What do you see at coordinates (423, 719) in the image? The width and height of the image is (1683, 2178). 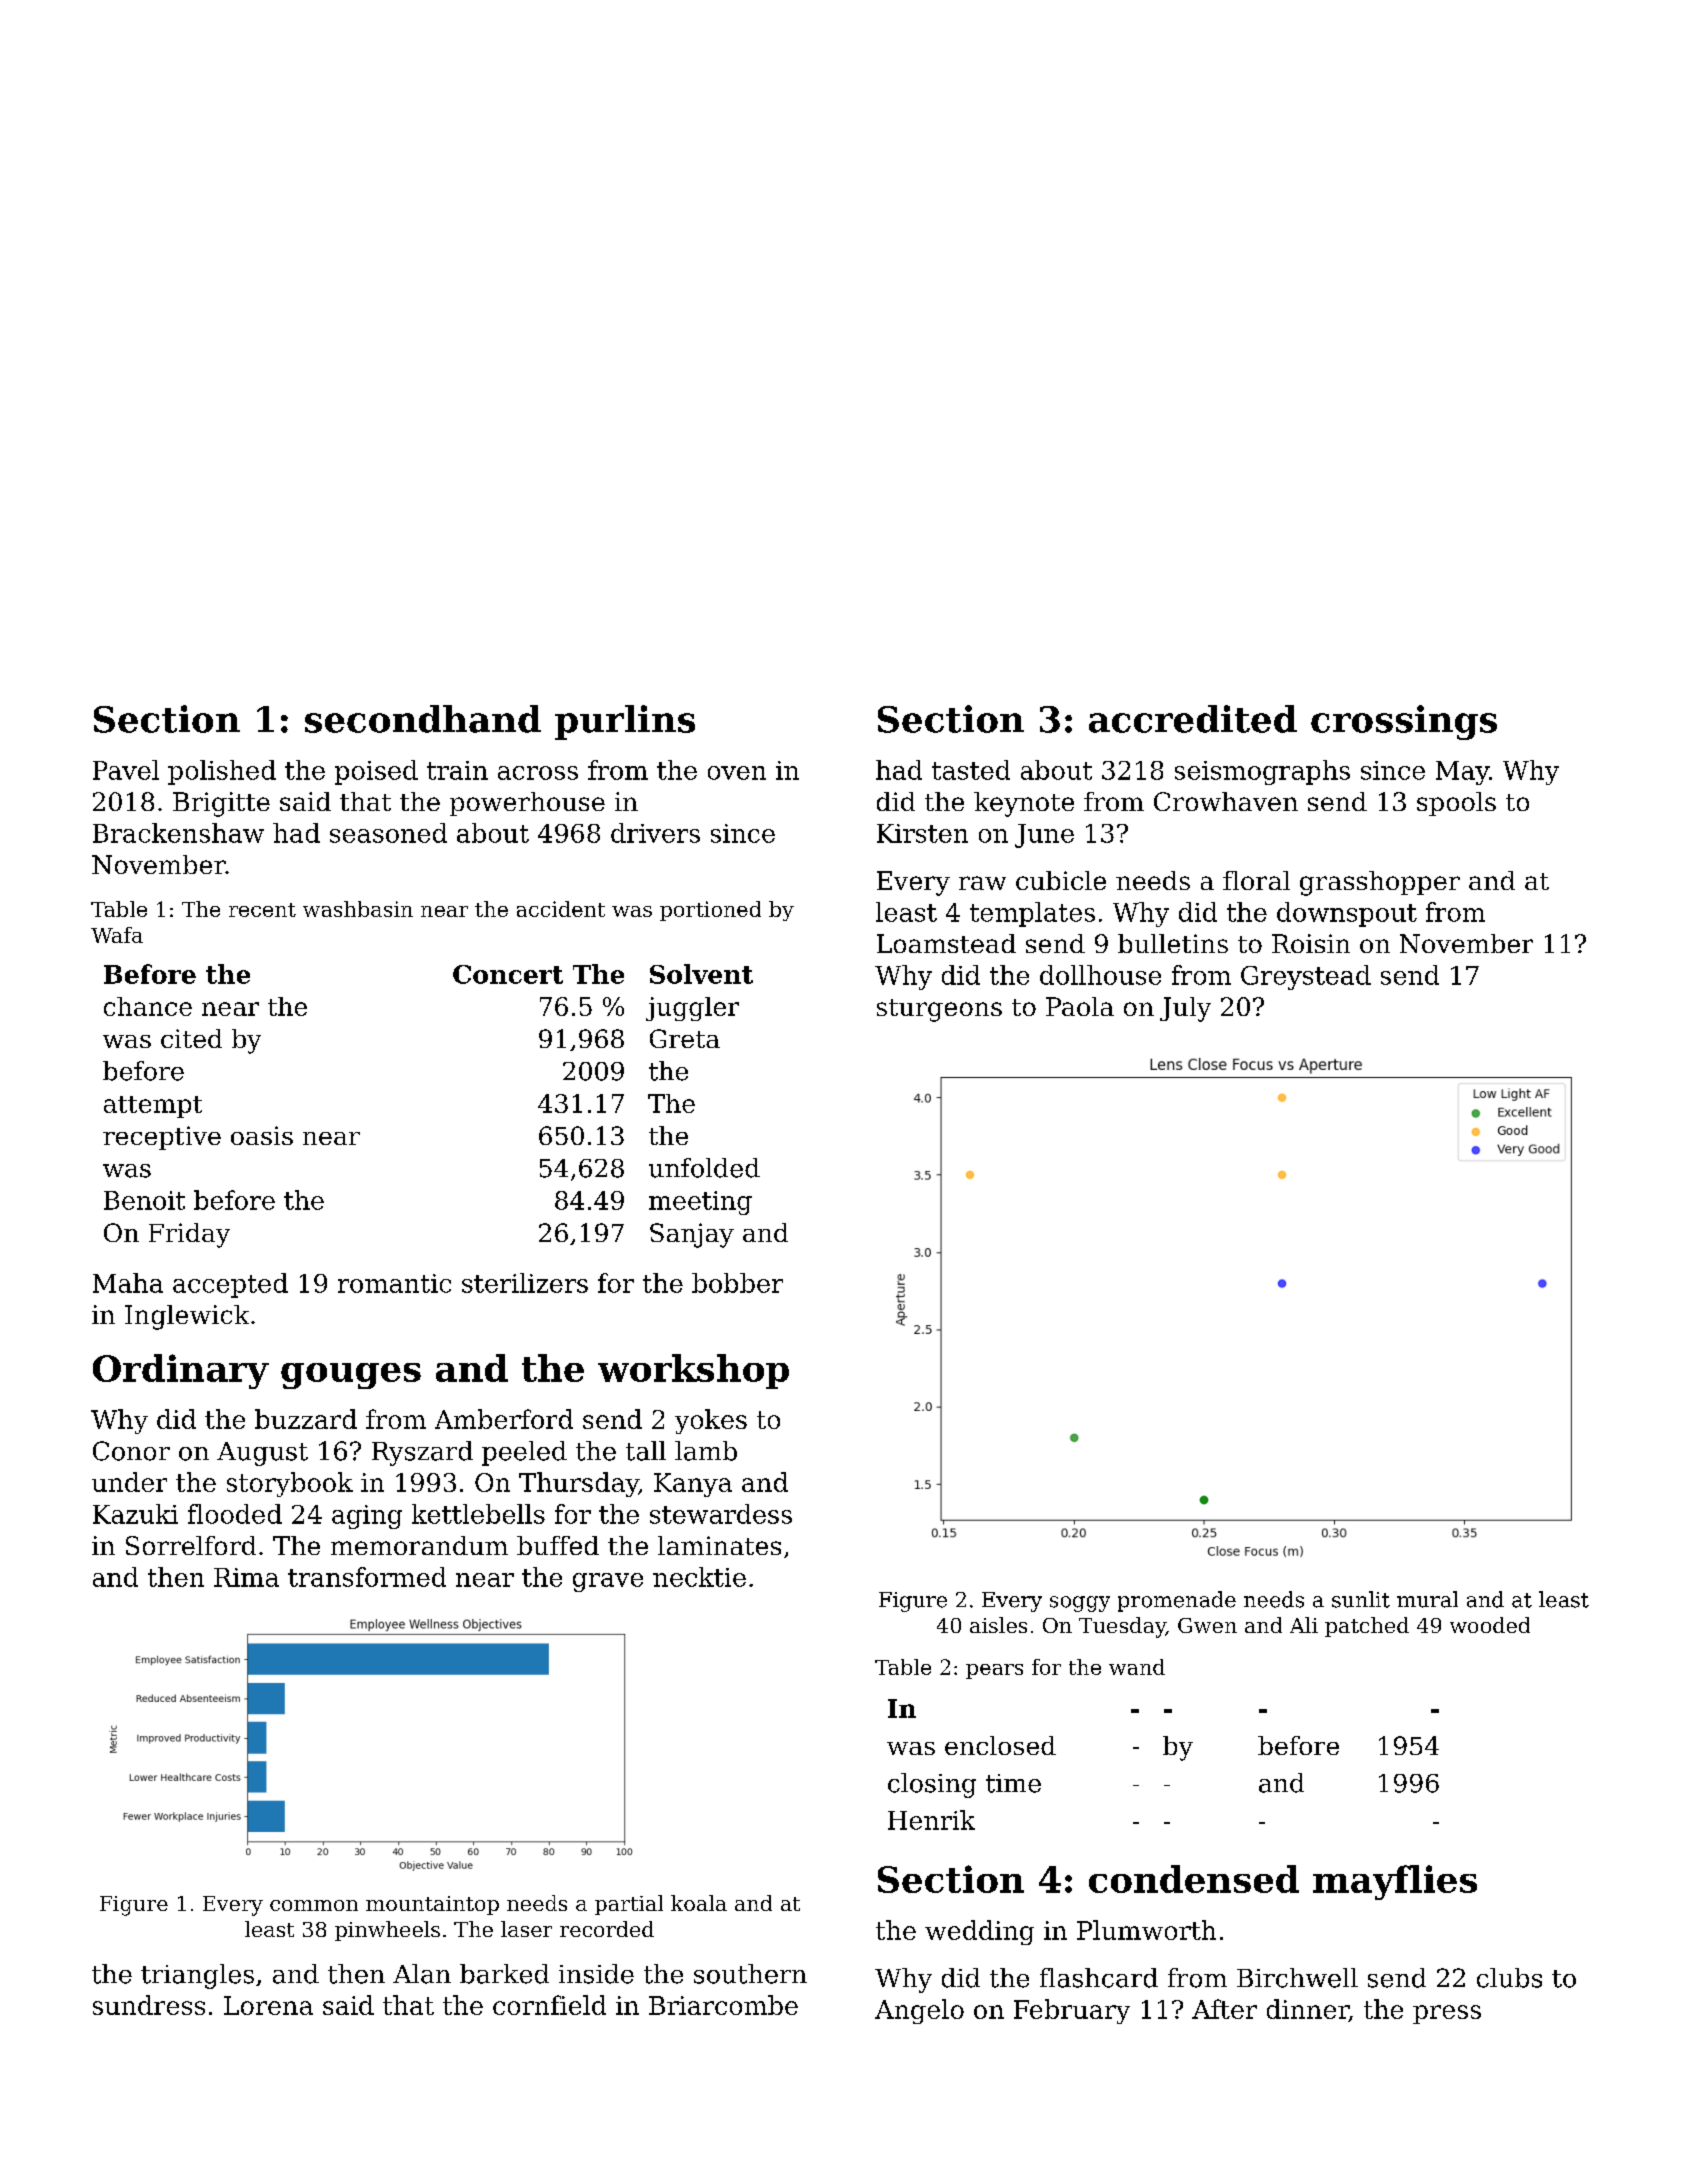 I see `secondhand` at bounding box center [423, 719].
